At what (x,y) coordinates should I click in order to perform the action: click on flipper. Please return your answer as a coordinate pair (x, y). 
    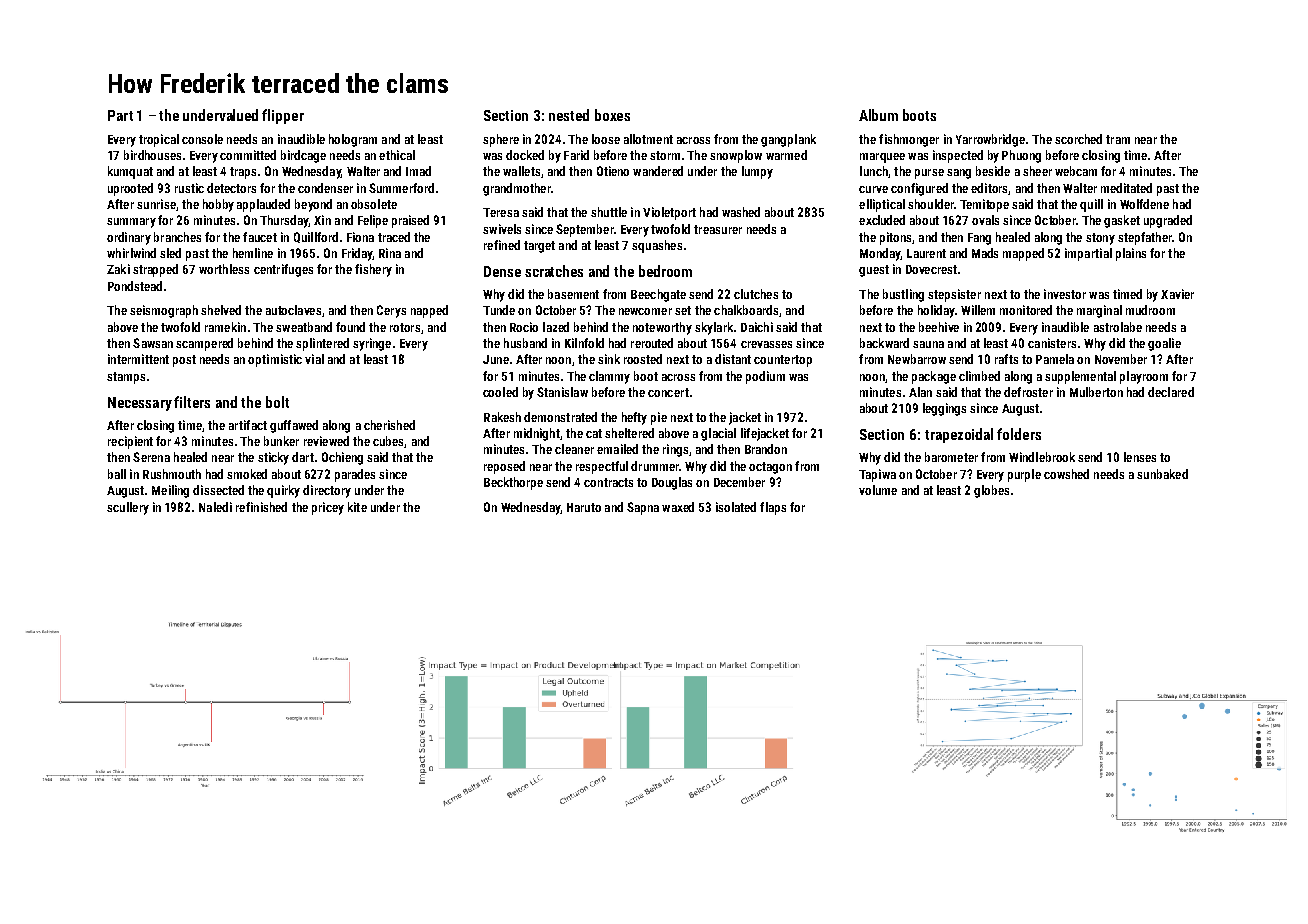
    Looking at the image, I should click on (283, 116).
